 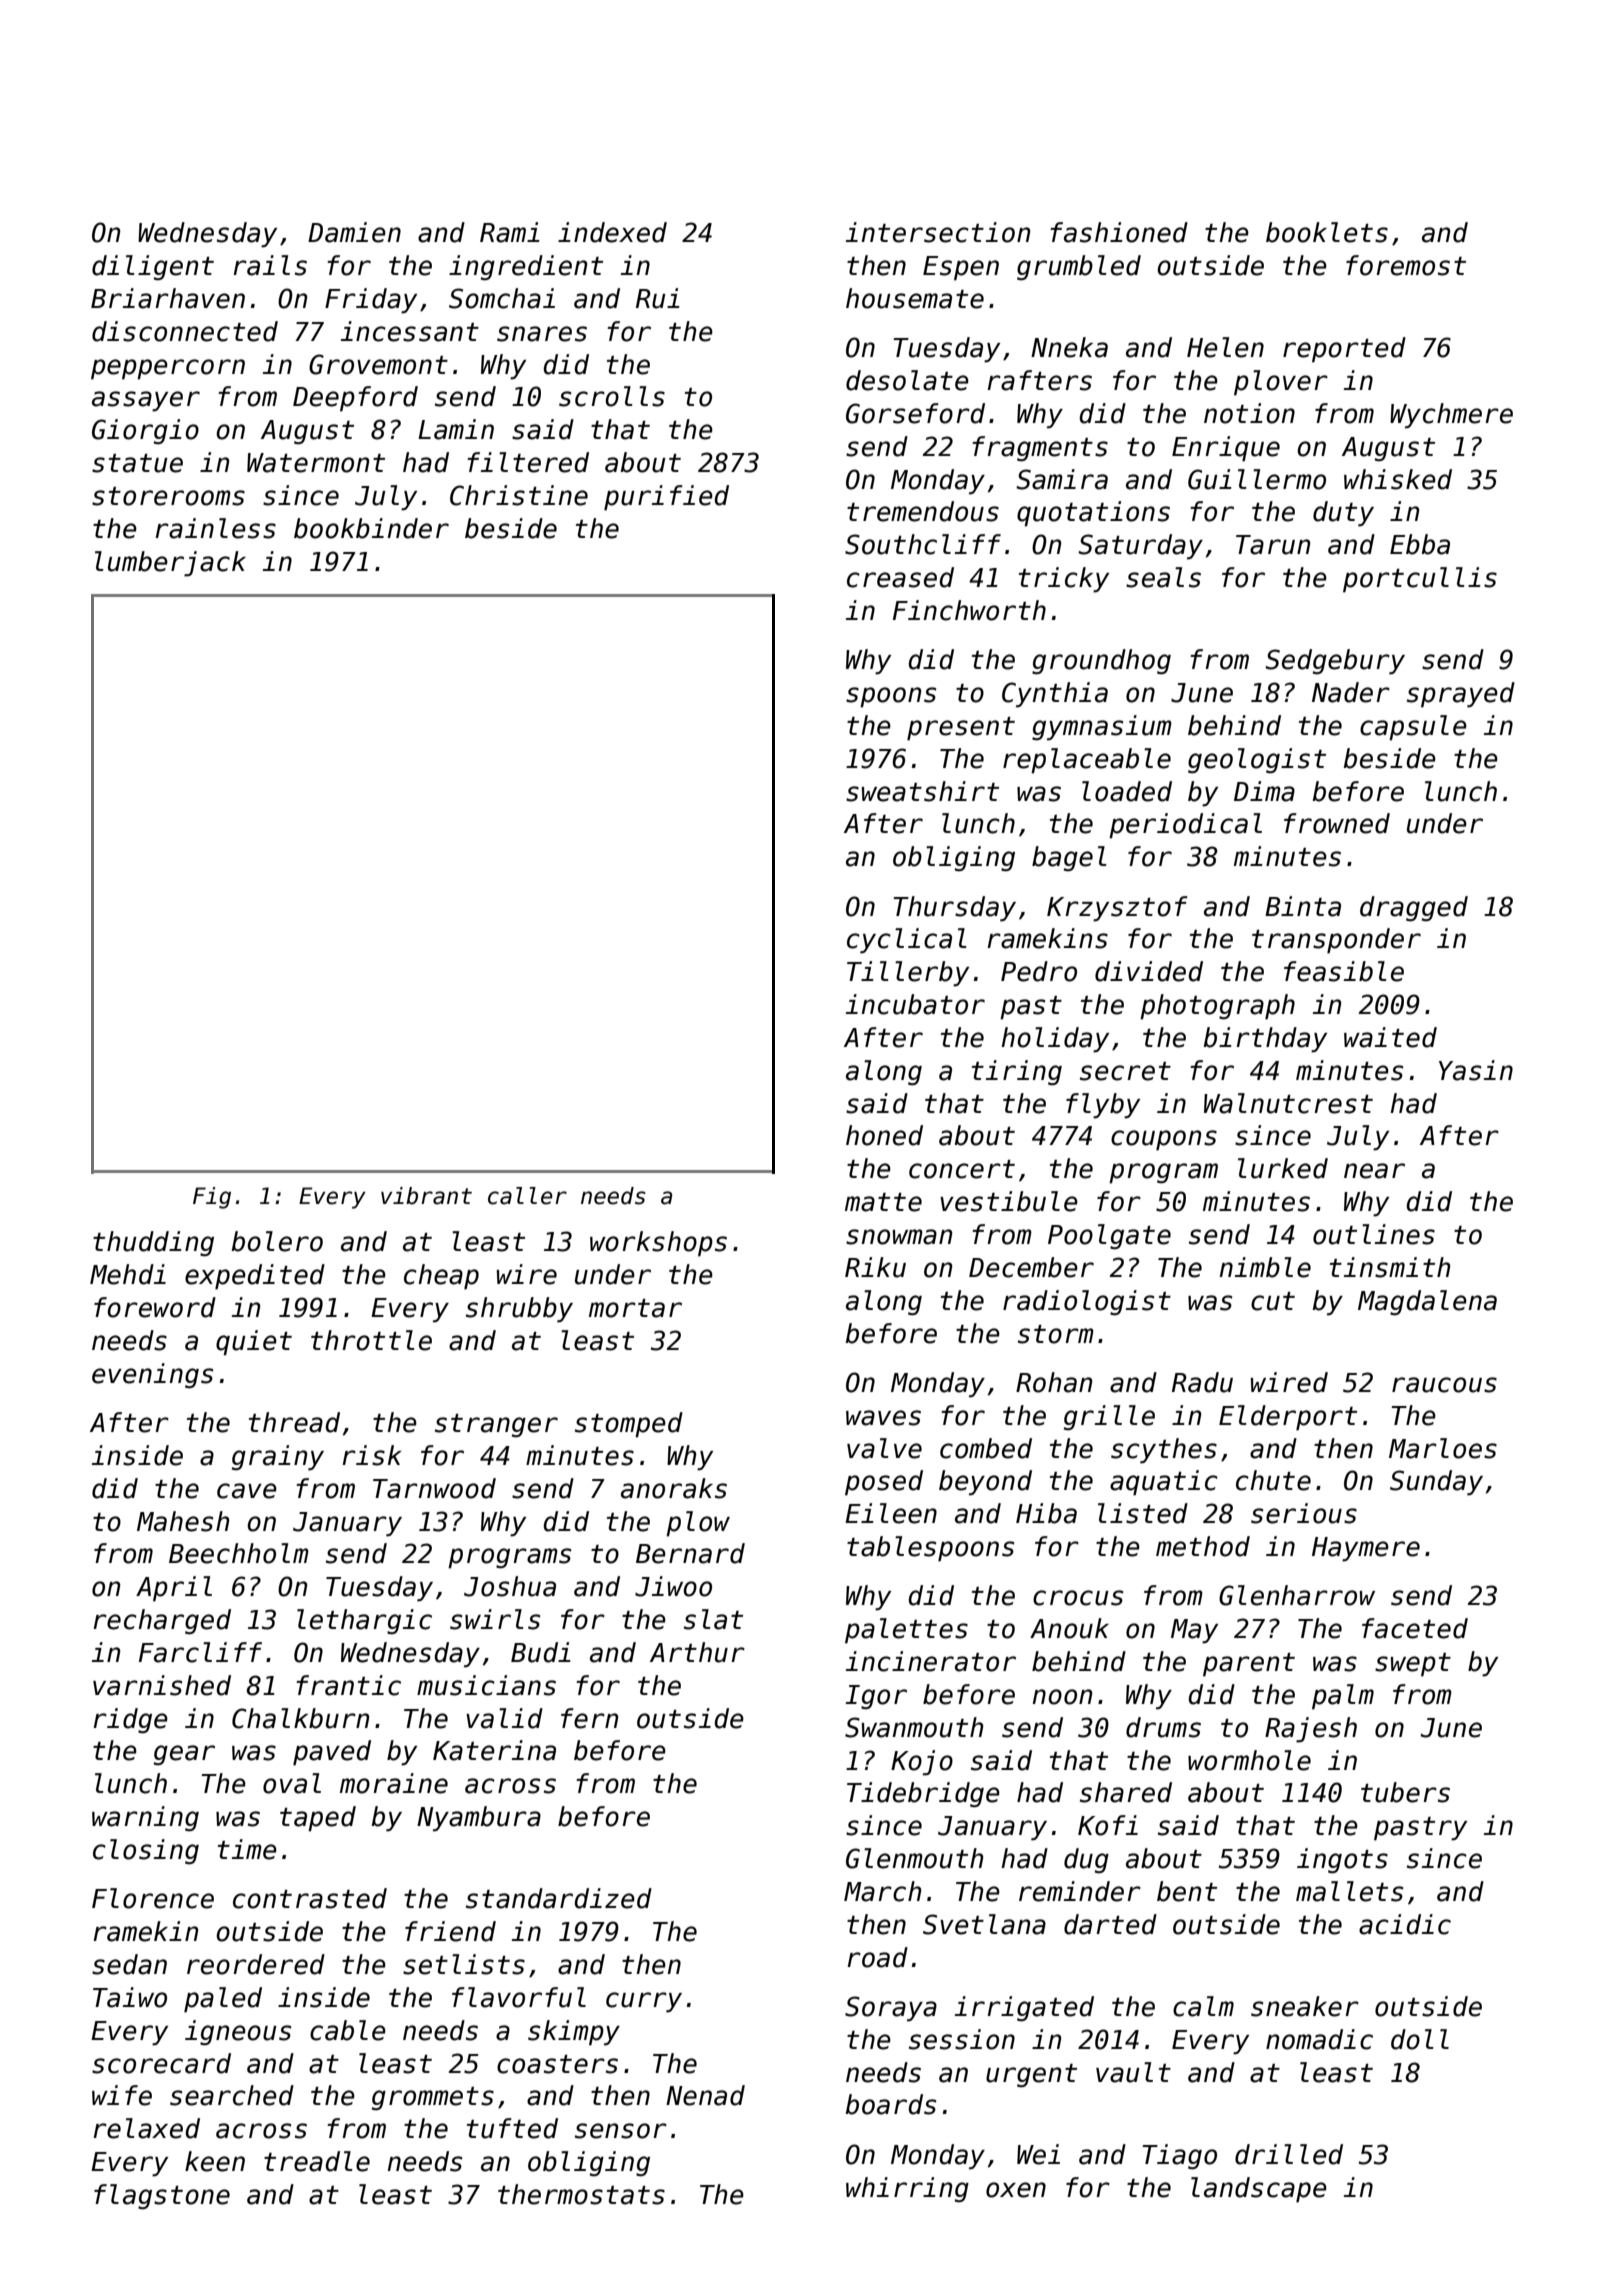 I want to click on thermostats, so click(x=581, y=2194).
